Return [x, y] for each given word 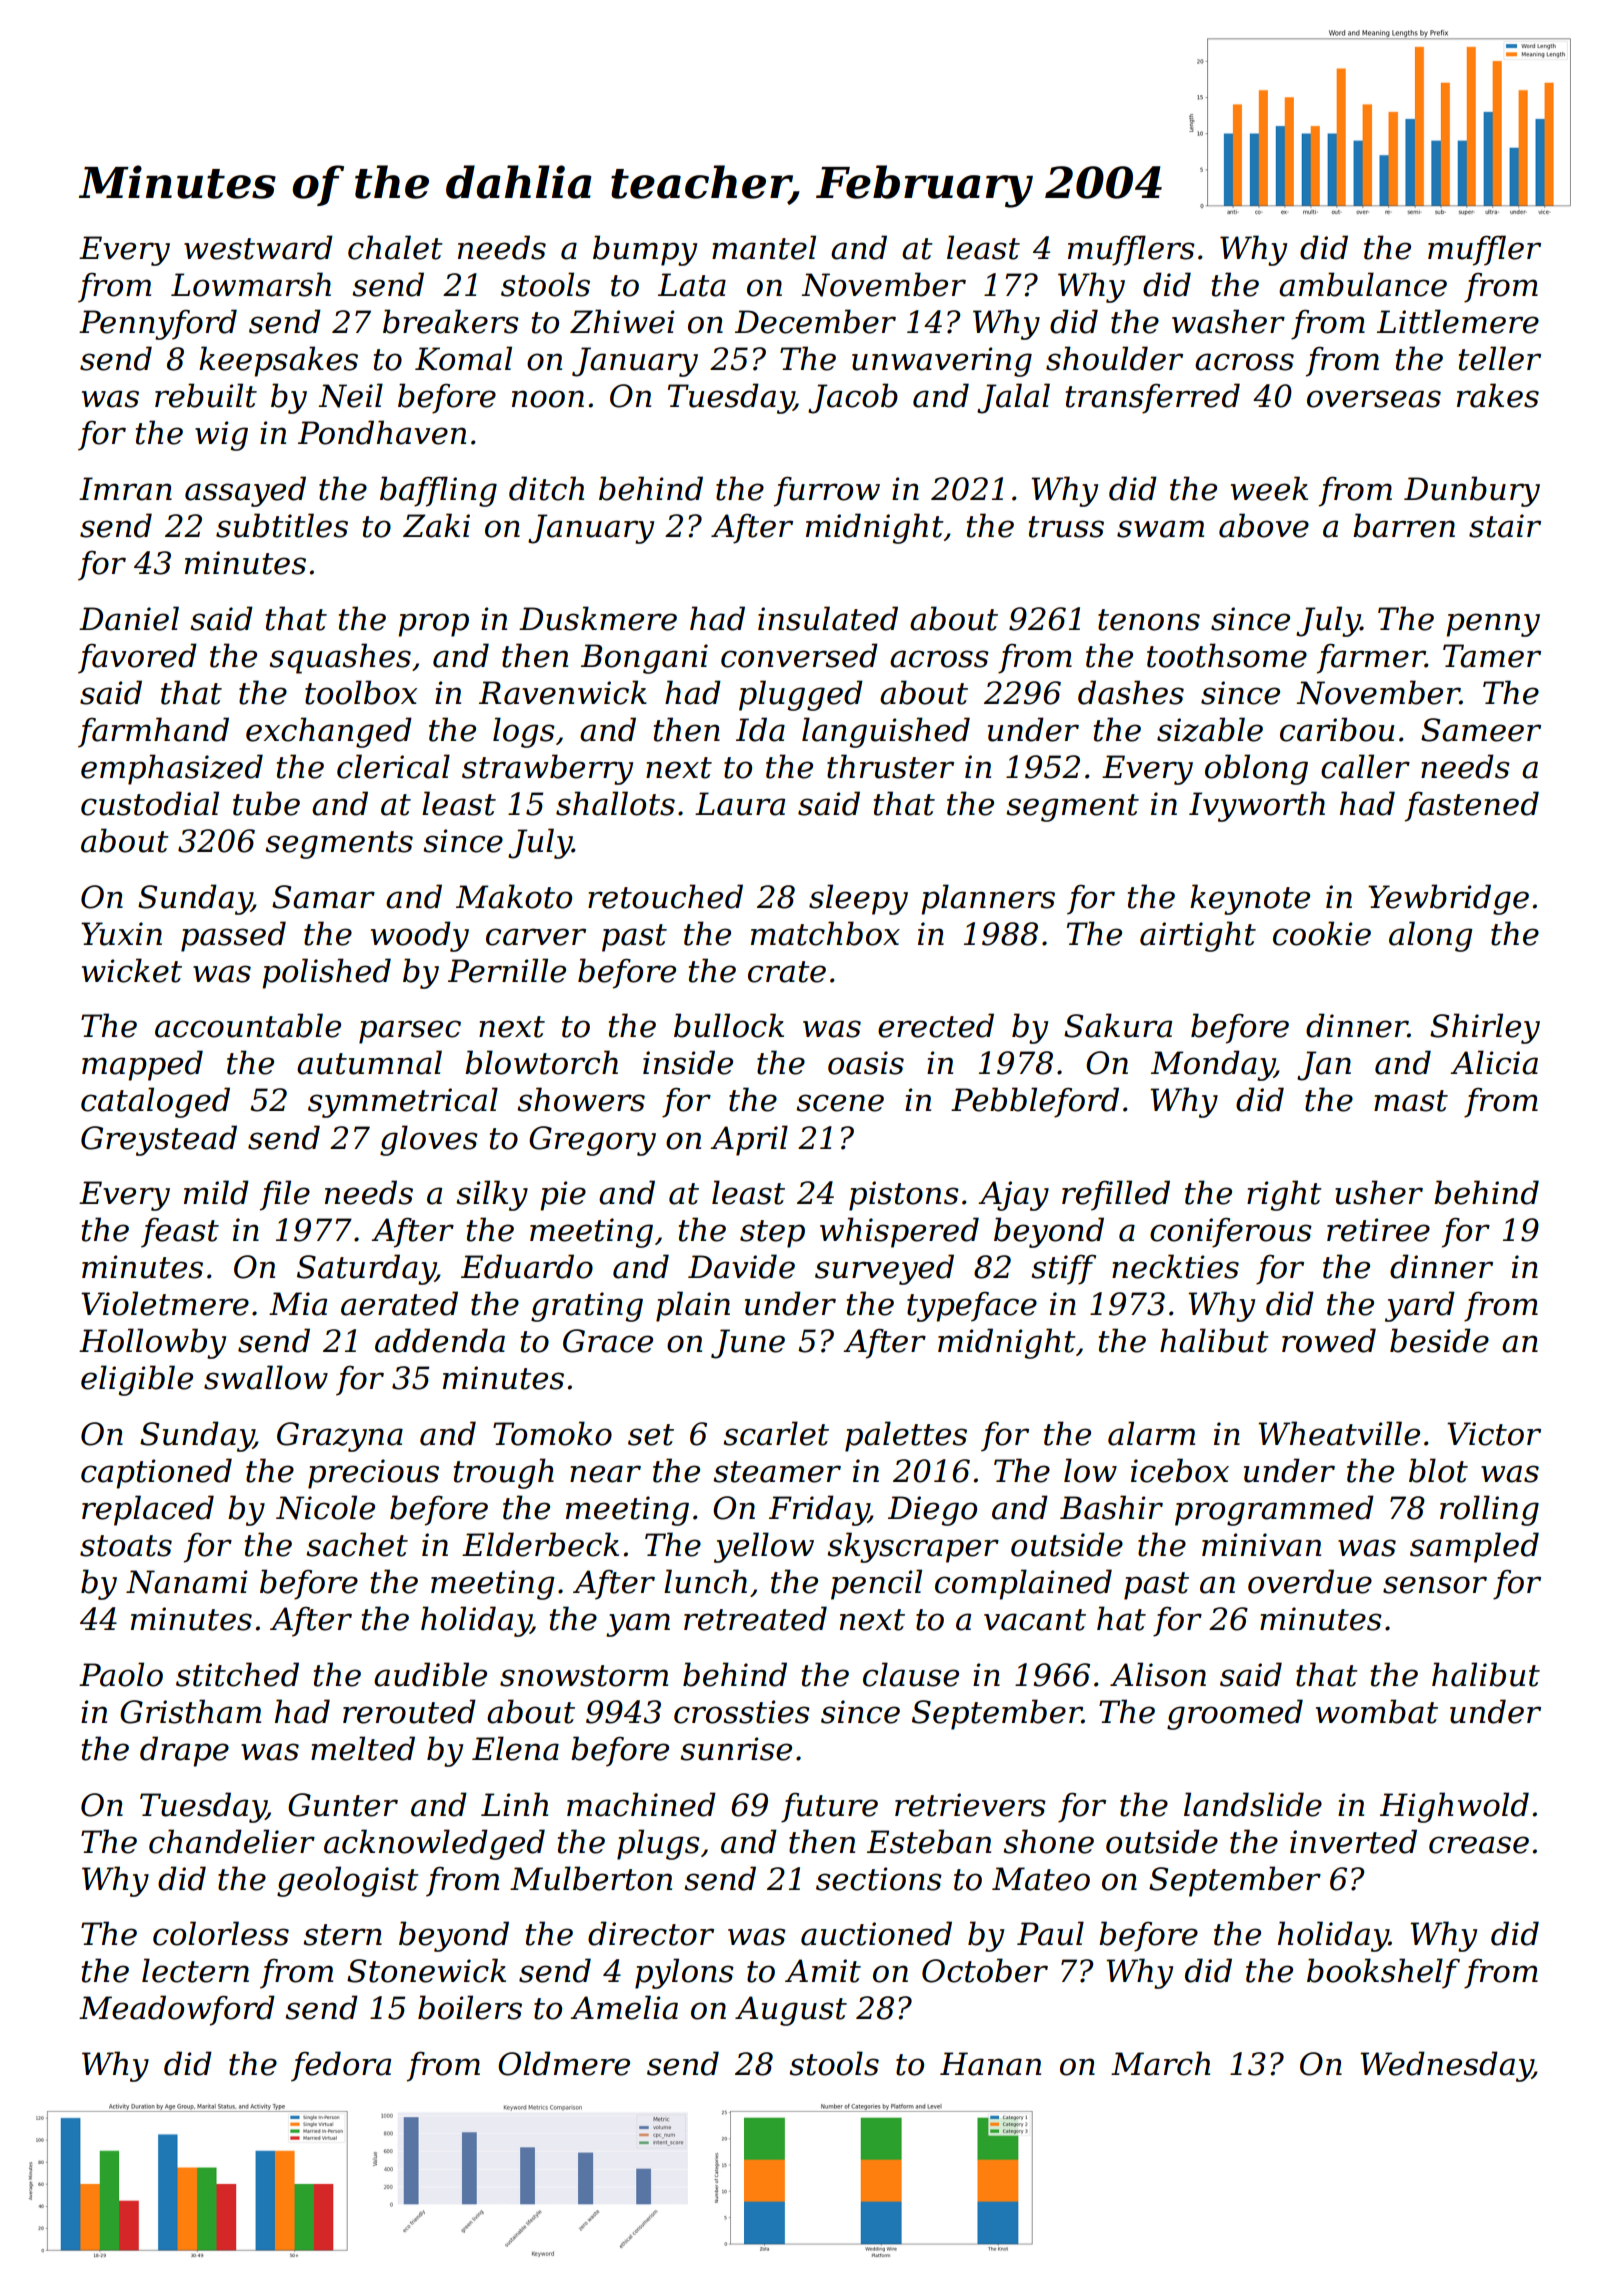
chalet [395, 247]
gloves [429, 1140]
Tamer [1492, 656]
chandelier [232, 1841]
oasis [866, 1063]
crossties [742, 1712]
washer [1228, 321]
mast [1411, 1101]
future [829, 1807]
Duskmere [598, 618]
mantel [764, 247]
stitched [237, 1674]
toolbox [361, 692]
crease [1479, 1845]
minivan [1261, 1545]
